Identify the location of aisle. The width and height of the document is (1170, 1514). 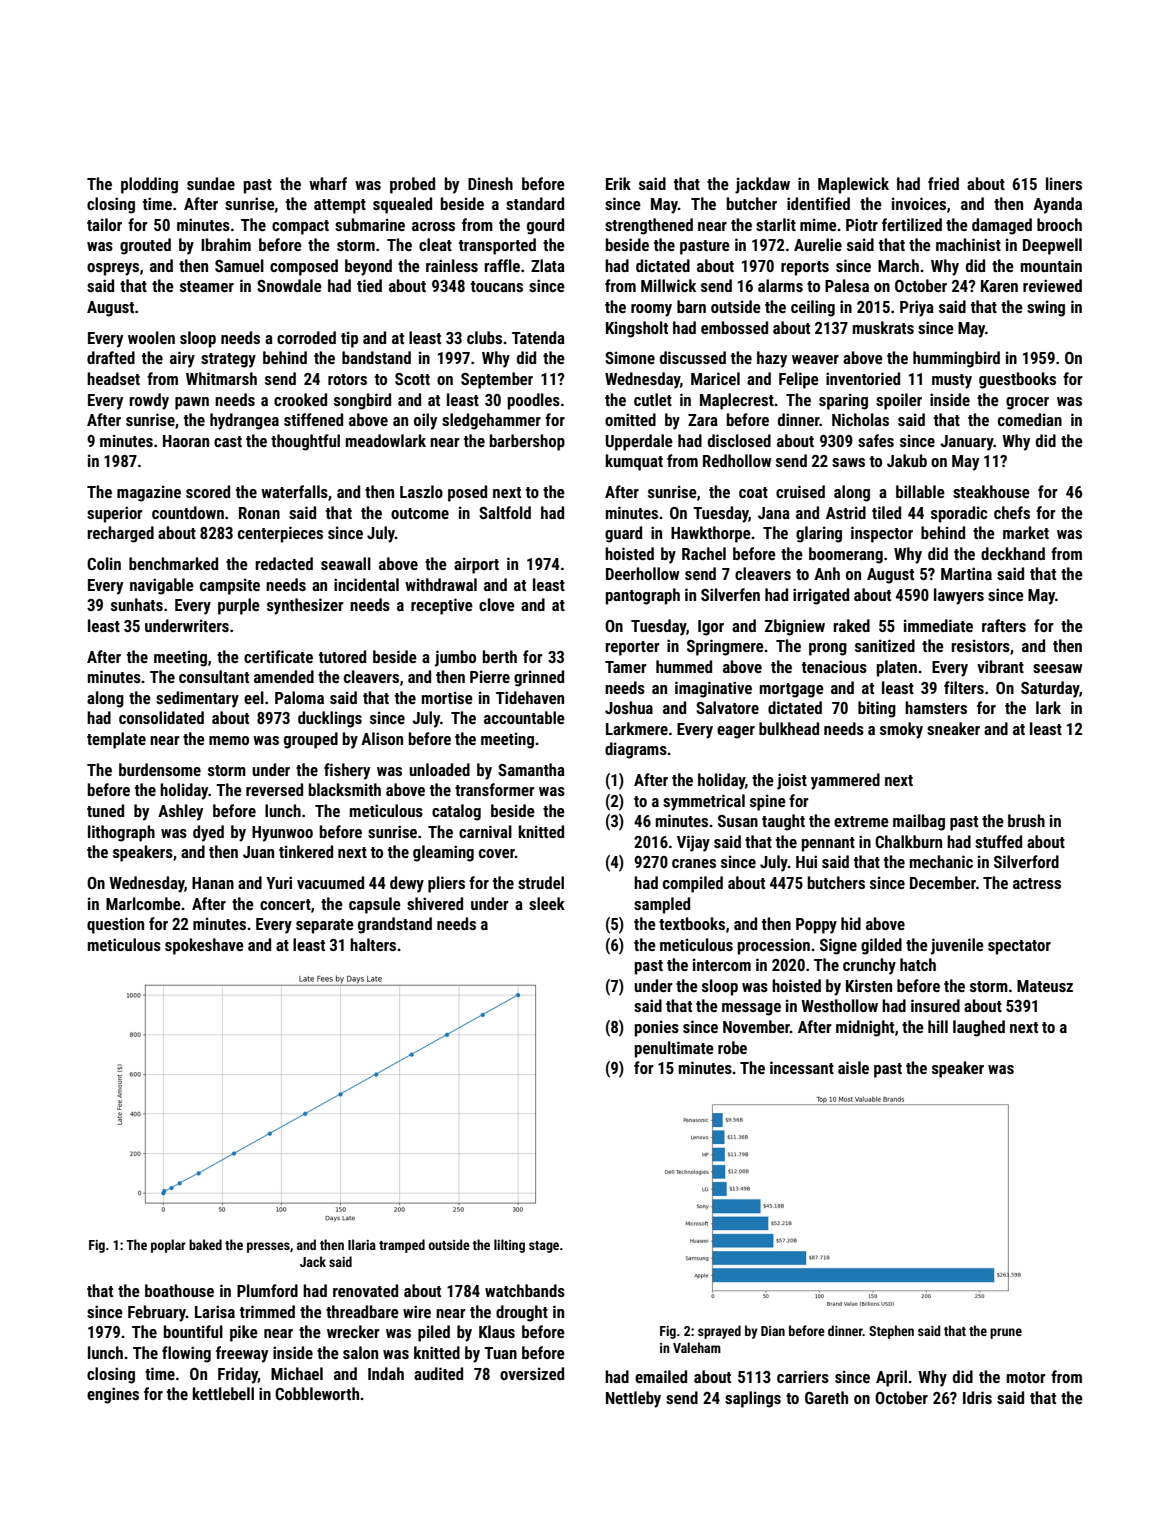
(853, 1067).
